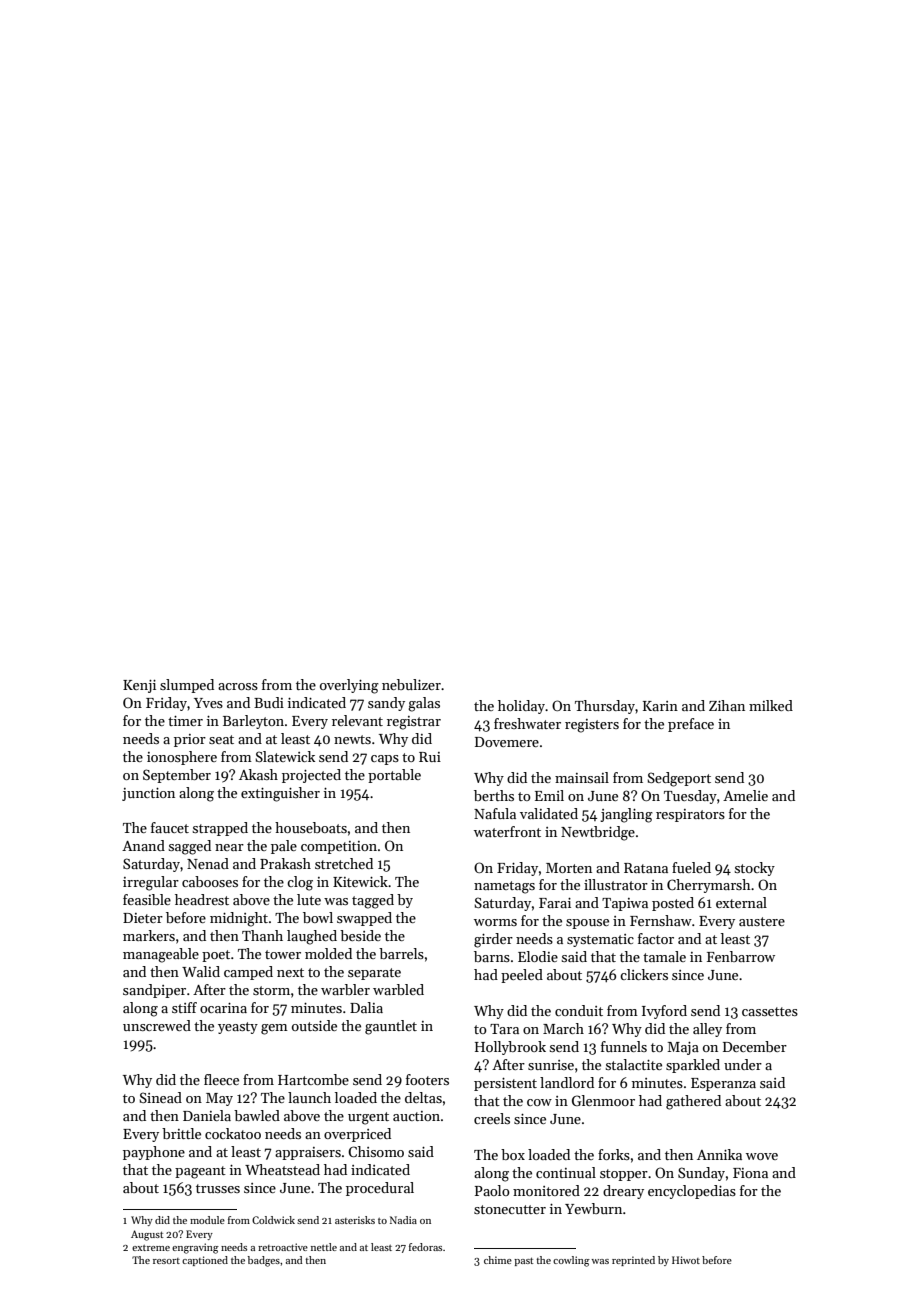  Describe the element at coordinates (427, 1079) in the page. I see `footers` at that location.
